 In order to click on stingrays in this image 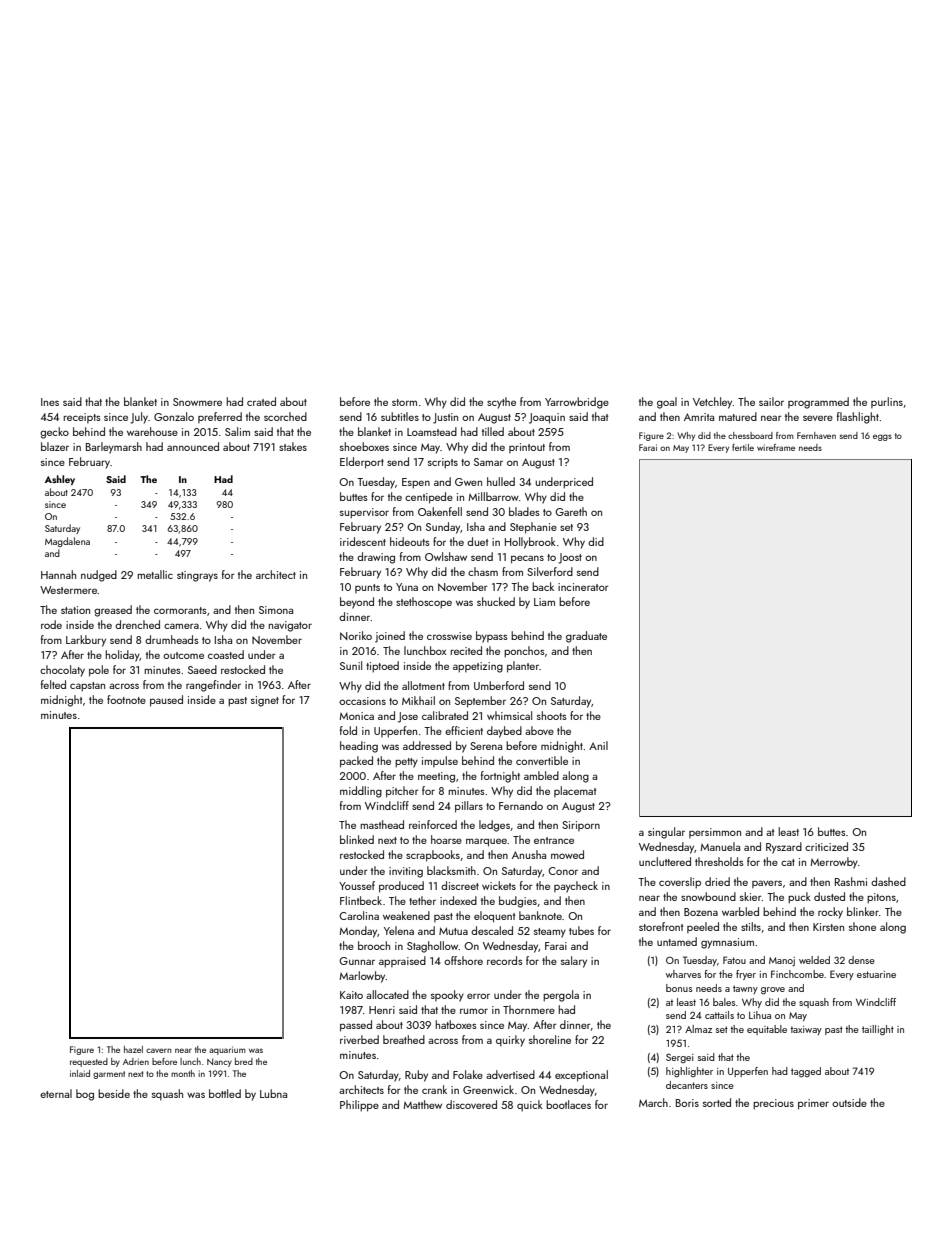, I will do `click(197, 576)`.
